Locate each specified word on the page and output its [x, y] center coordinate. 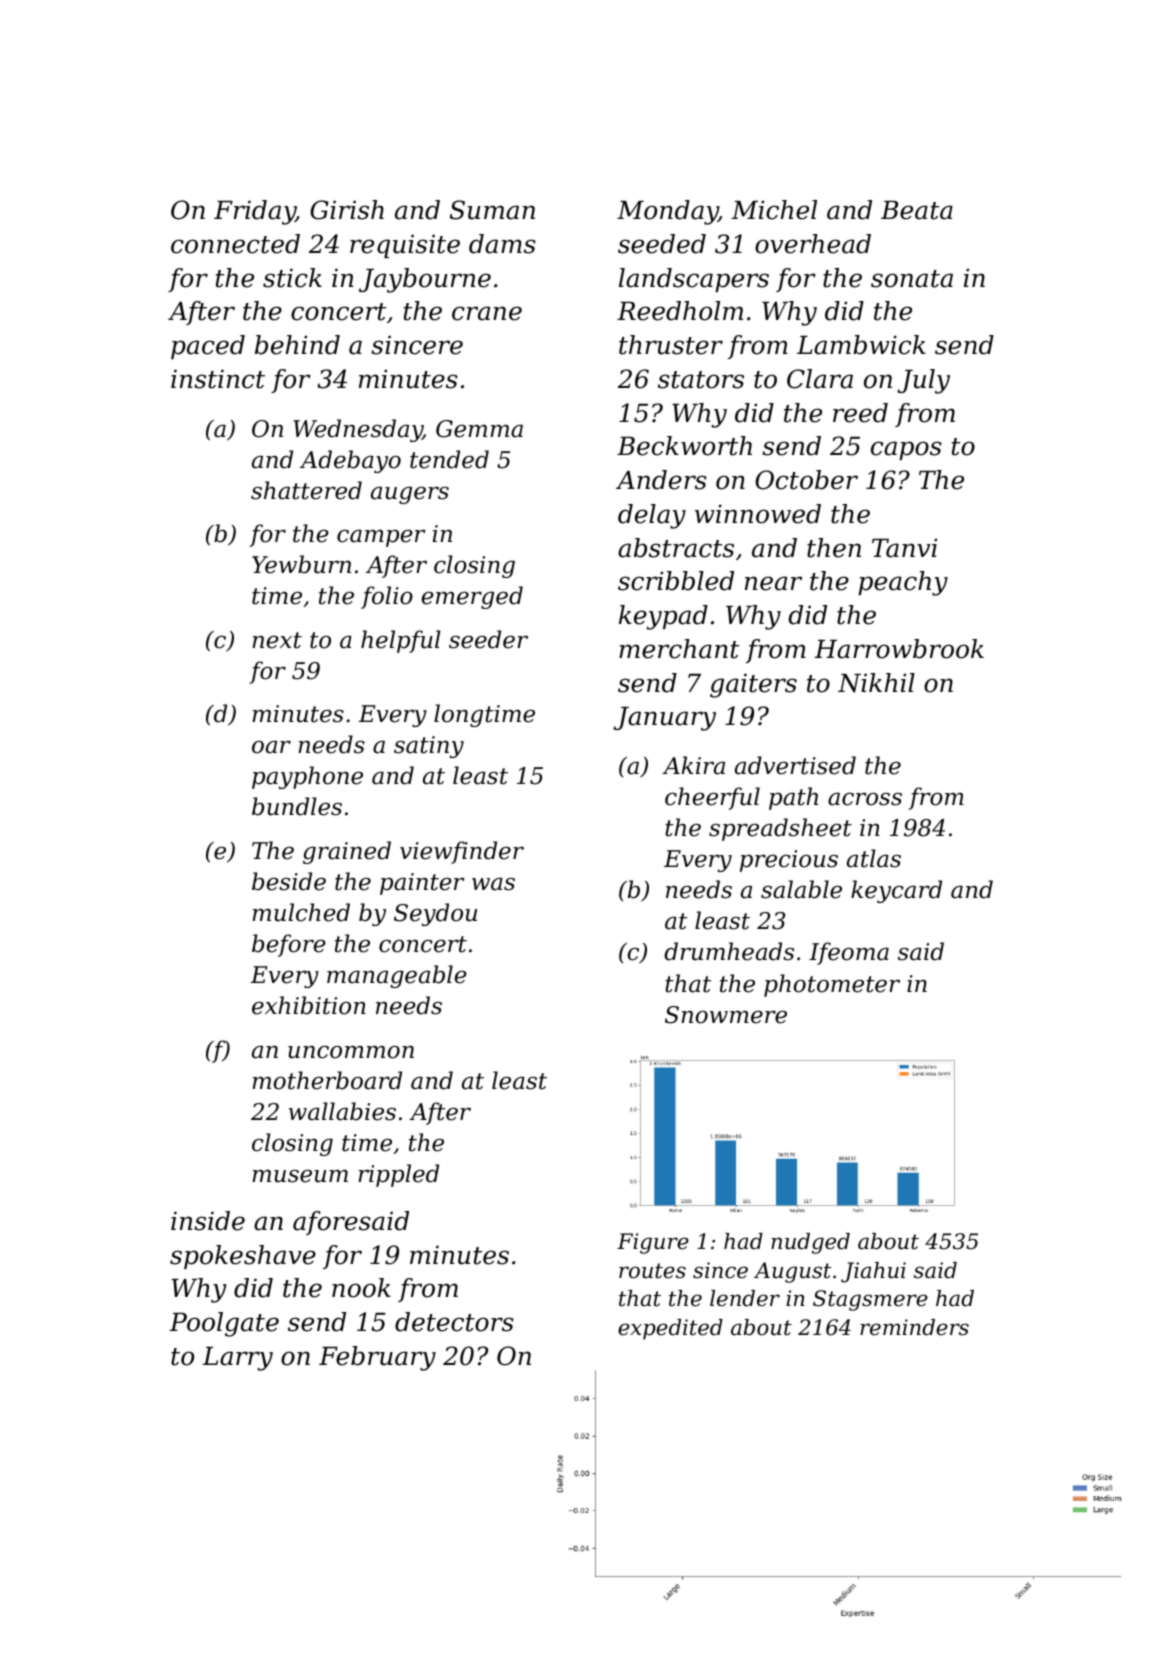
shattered [306, 490]
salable [801, 889]
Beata [917, 210]
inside [208, 1221]
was [493, 884]
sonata [912, 279]
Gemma [479, 429]
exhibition [309, 1005]
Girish [347, 210]
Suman [492, 210]
